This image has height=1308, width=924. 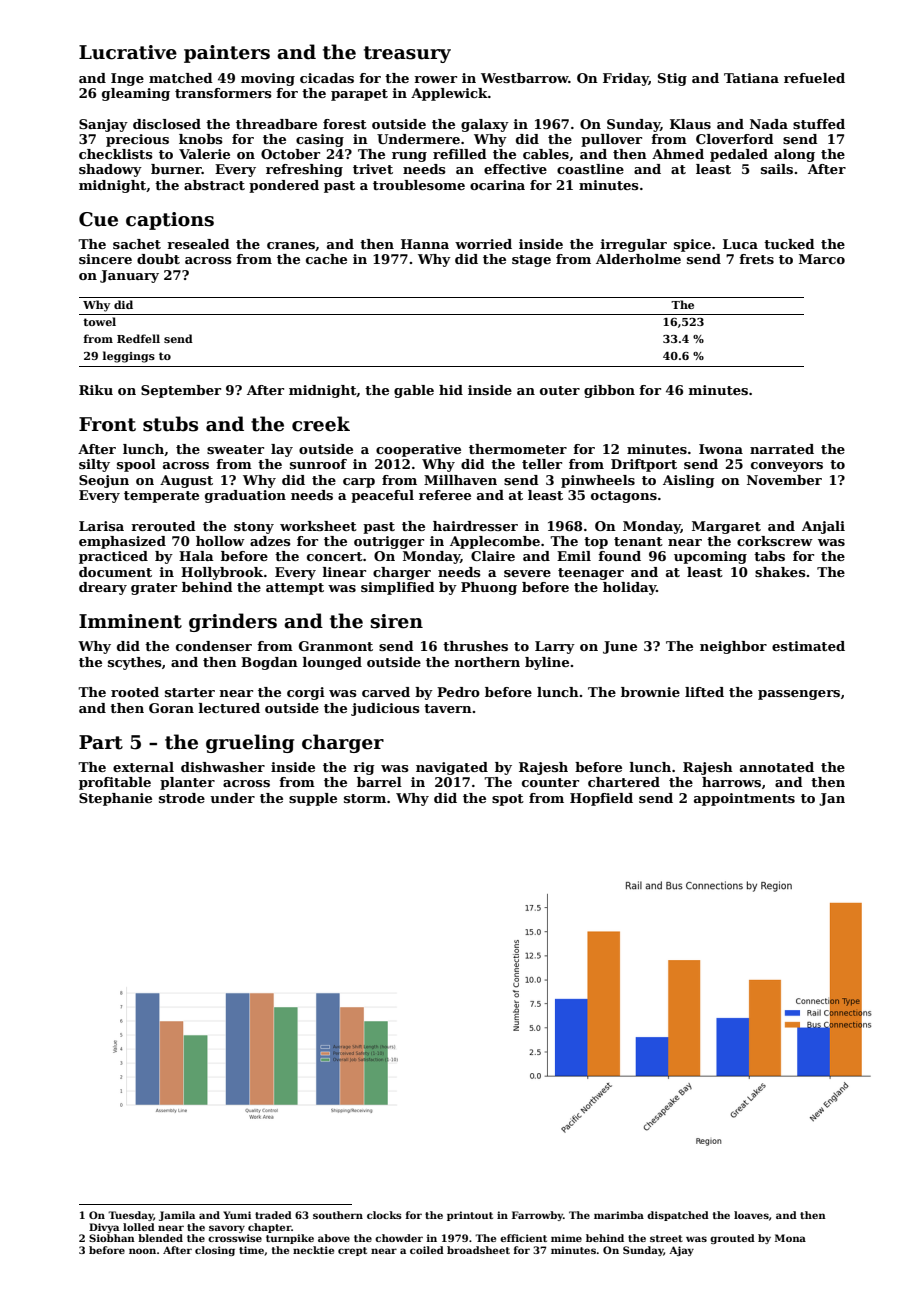 I want to click on Siobhan, so click(x=112, y=1238).
